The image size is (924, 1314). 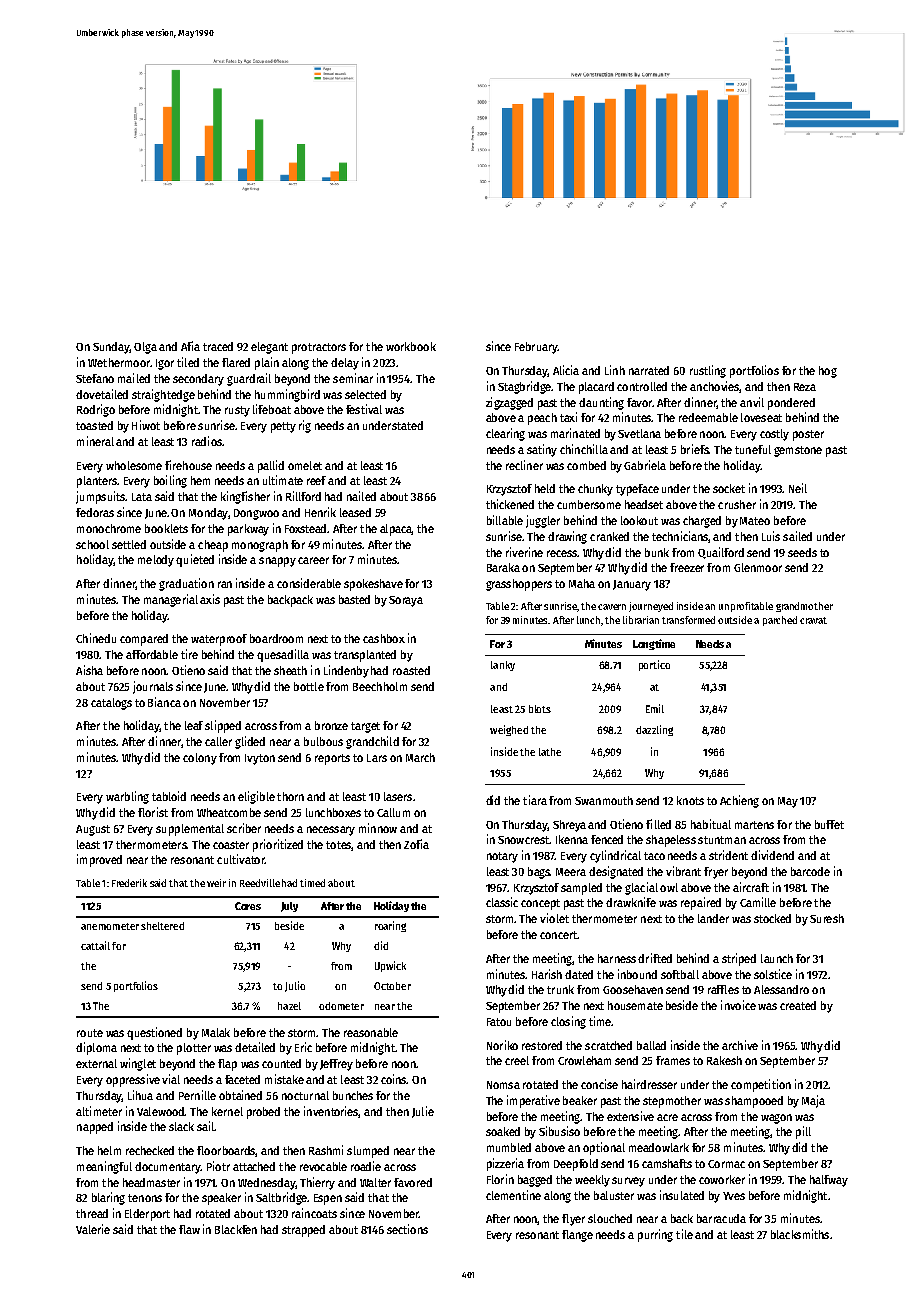 I want to click on Alessandro, so click(x=781, y=989).
